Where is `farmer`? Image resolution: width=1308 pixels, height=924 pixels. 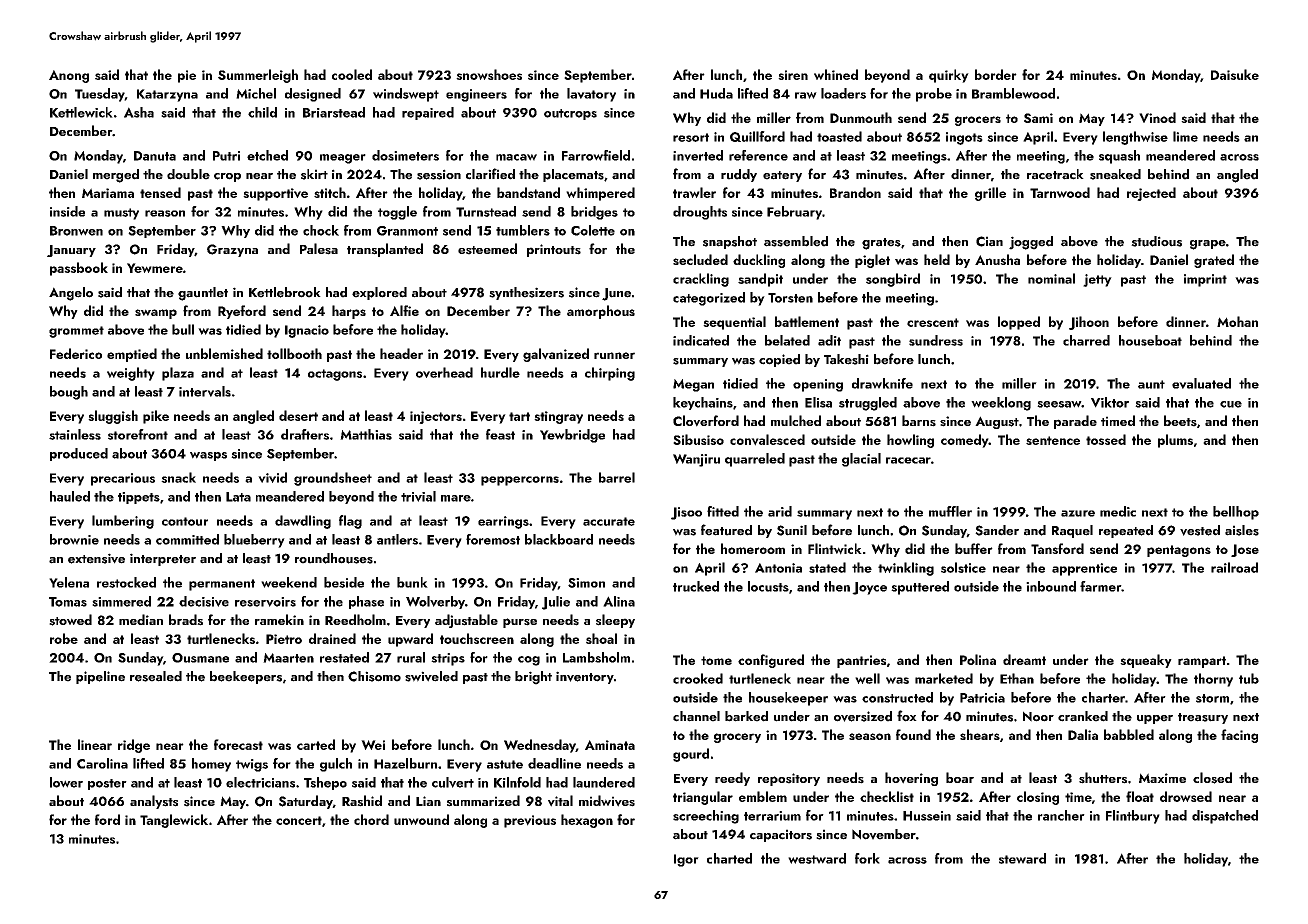
farmer is located at coordinates (1100, 586).
